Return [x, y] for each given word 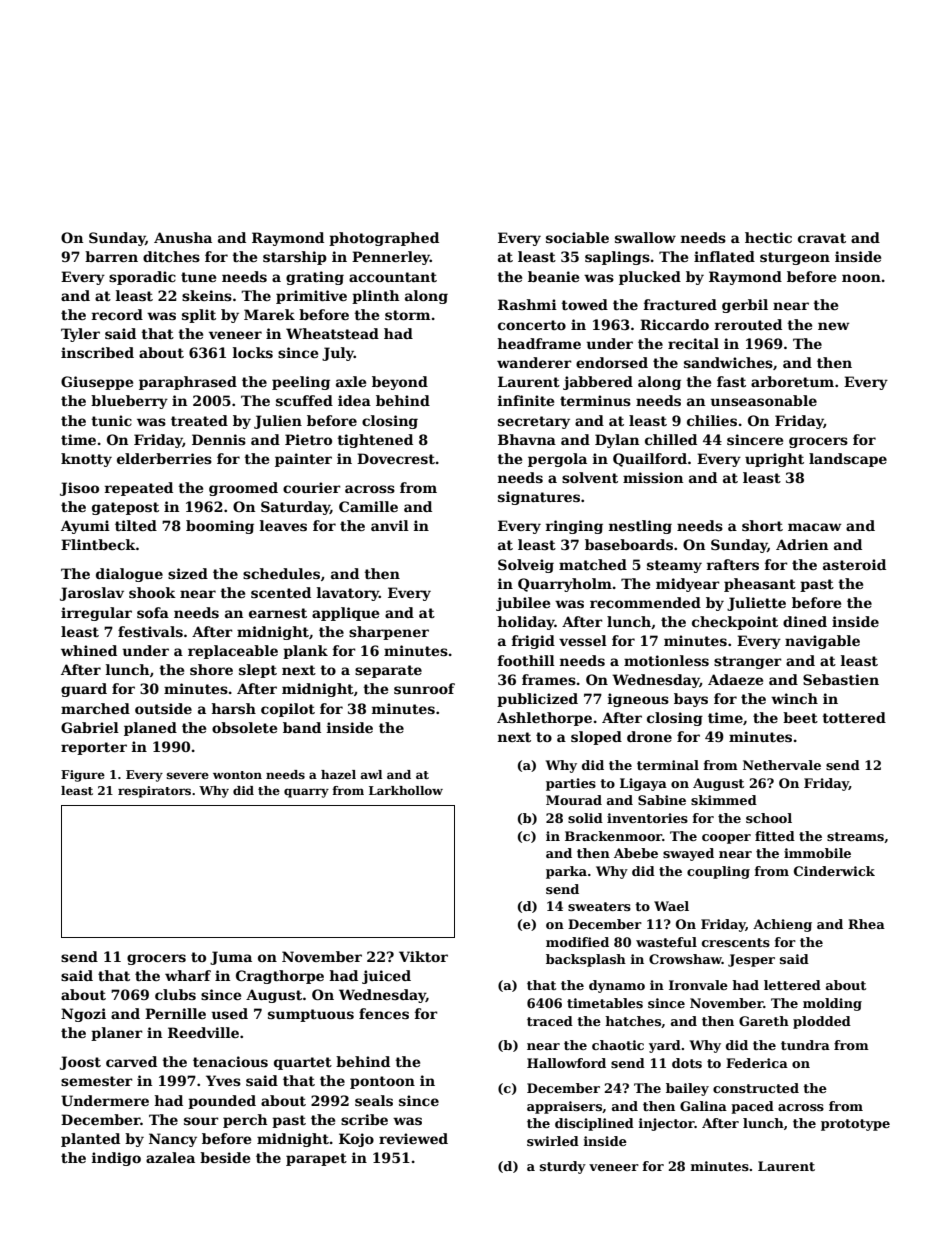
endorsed [612, 362]
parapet [316, 1159]
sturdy [563, 1167]
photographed [384, 239]
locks [253, 352]
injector [666, 1124]
